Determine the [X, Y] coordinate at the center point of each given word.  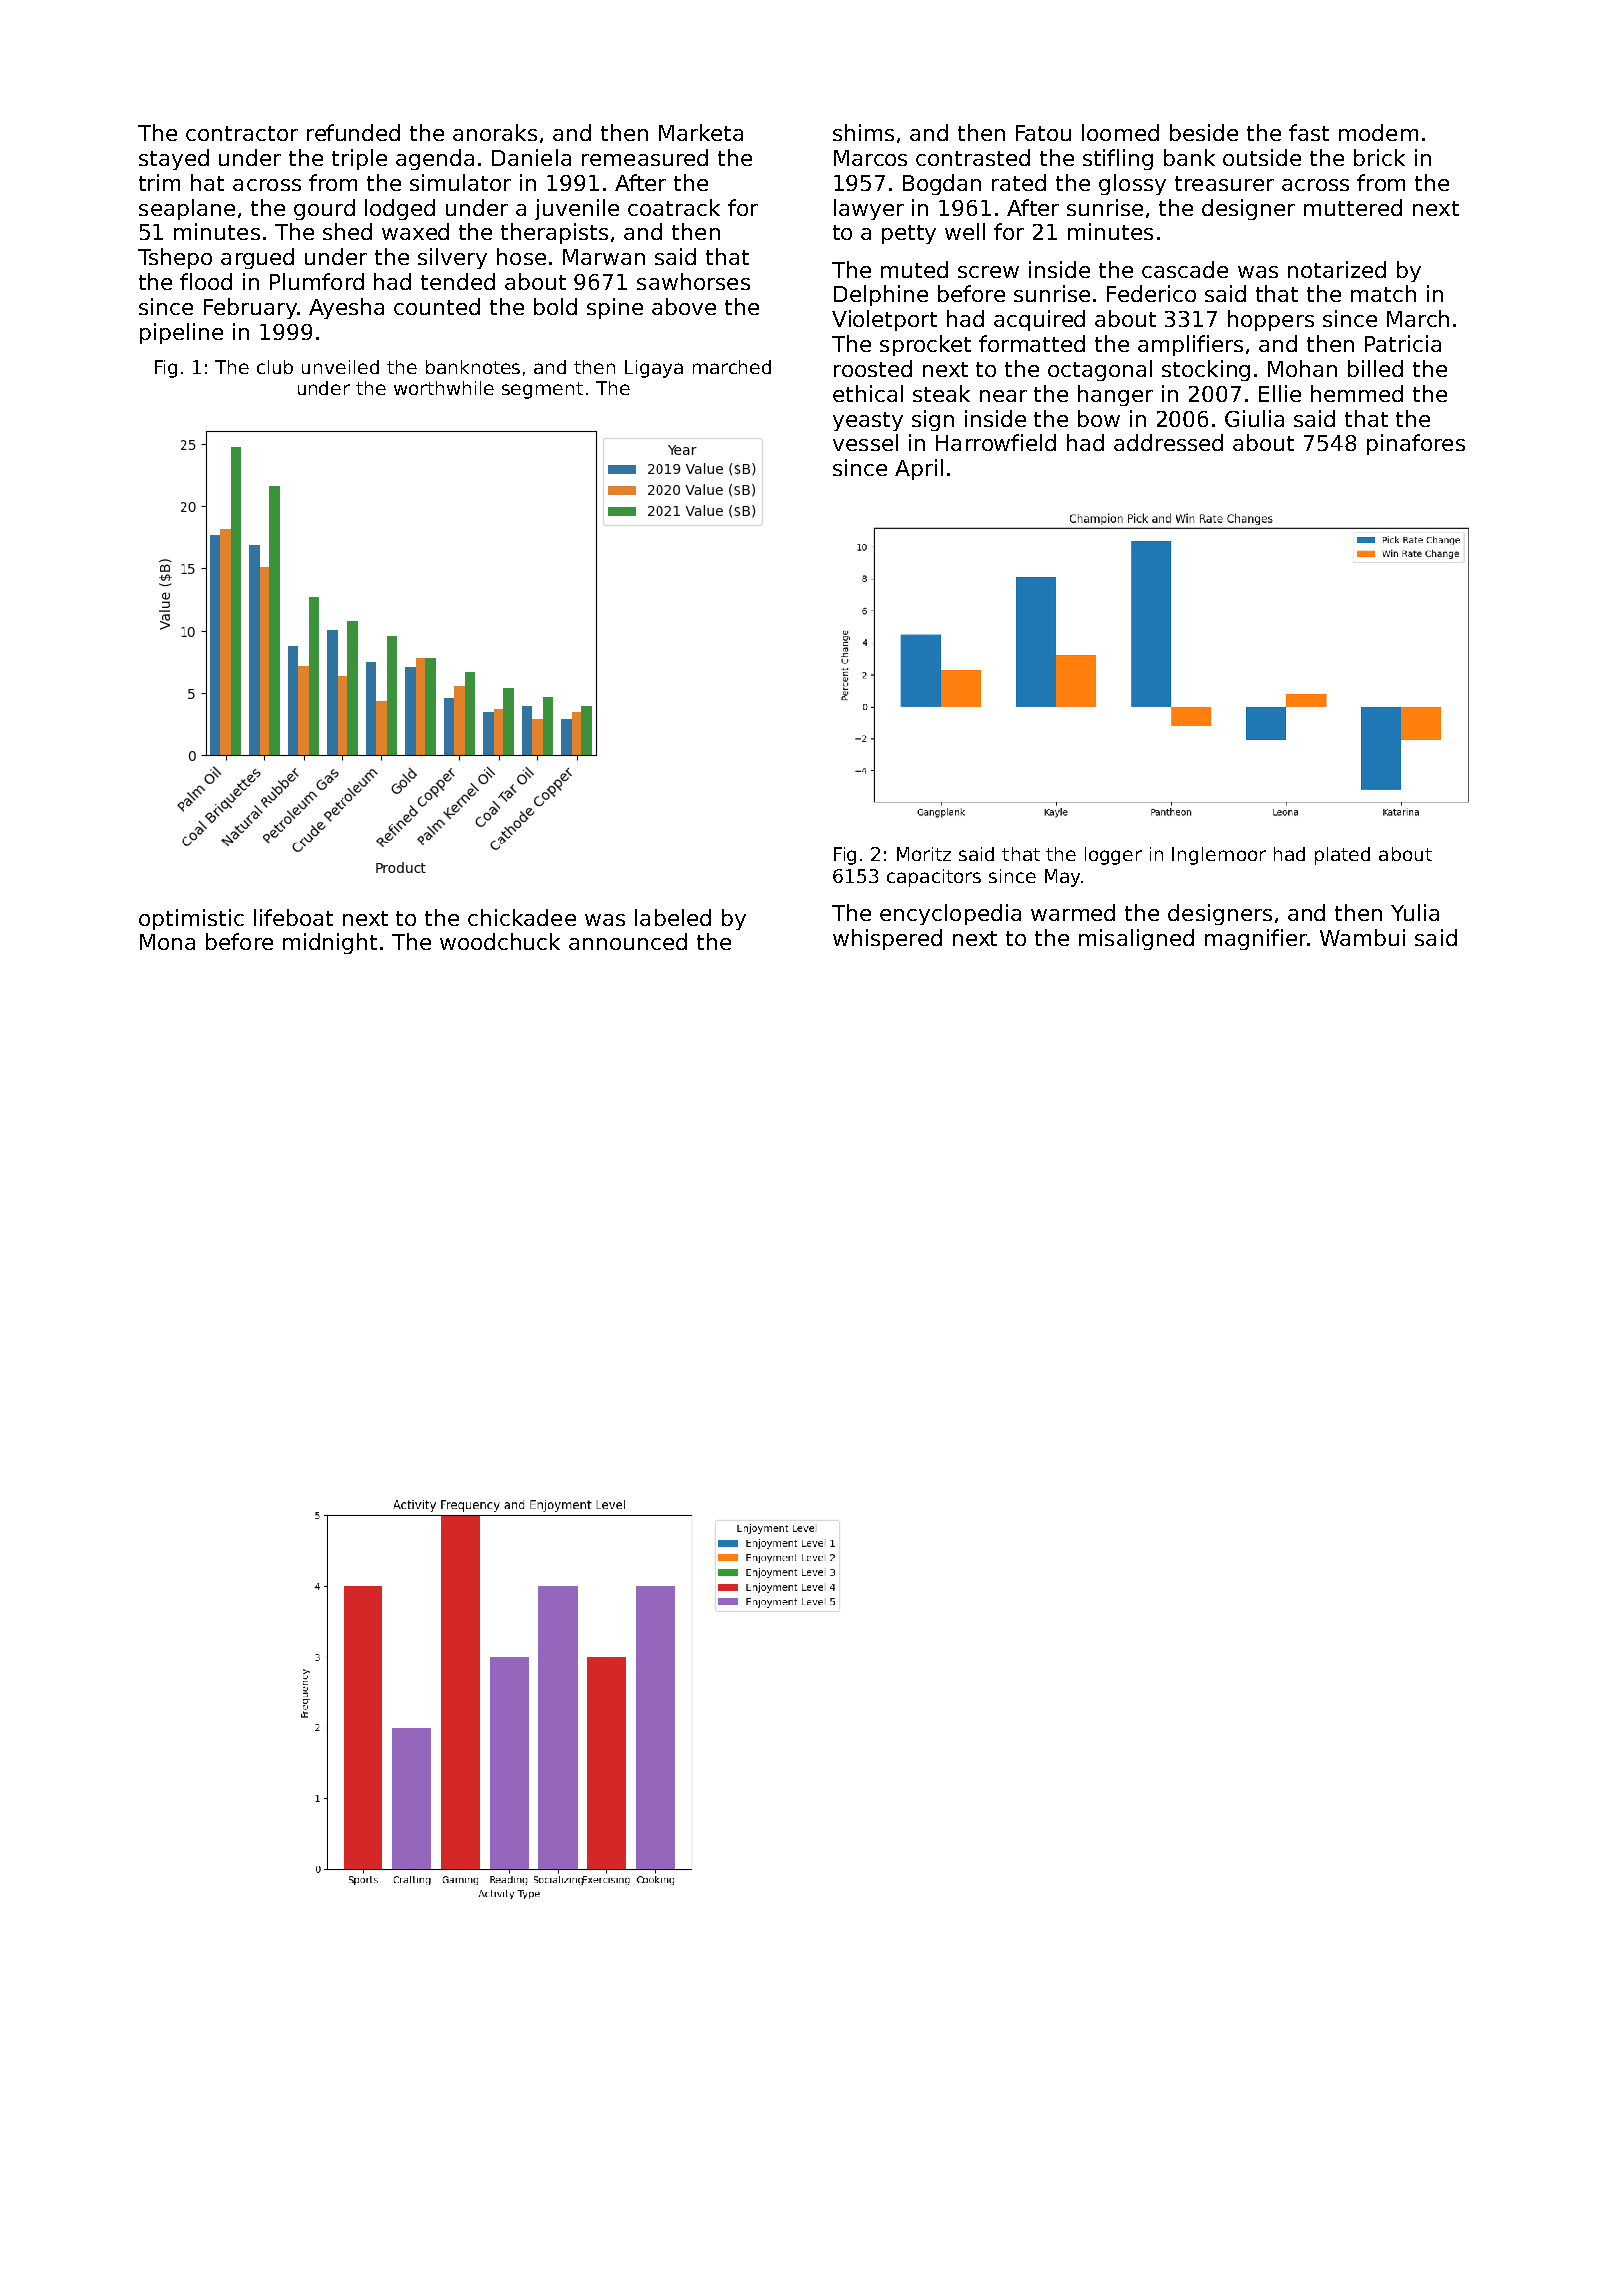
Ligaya [654, 369]
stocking [1206, 370]
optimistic [191, 919]
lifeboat [293, 917]
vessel [865, 442]
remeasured [645, 157]
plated [1342, 856]
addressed [1168, 442]
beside [1204, 132]
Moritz [924, 854]
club [275, 367]
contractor [242, 133]
